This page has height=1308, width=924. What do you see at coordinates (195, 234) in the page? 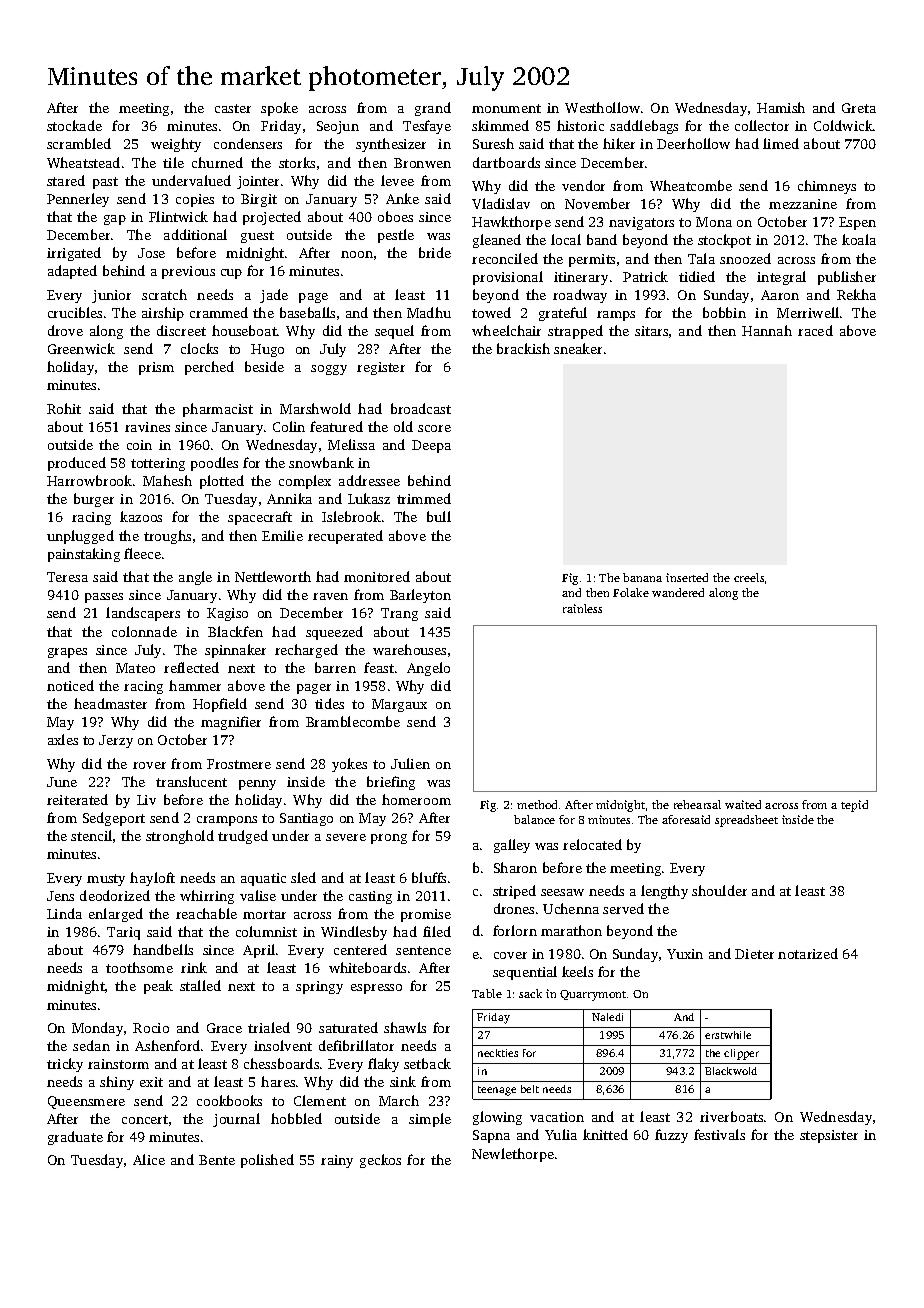
I see `additional` at bounding box center [195, 234].
